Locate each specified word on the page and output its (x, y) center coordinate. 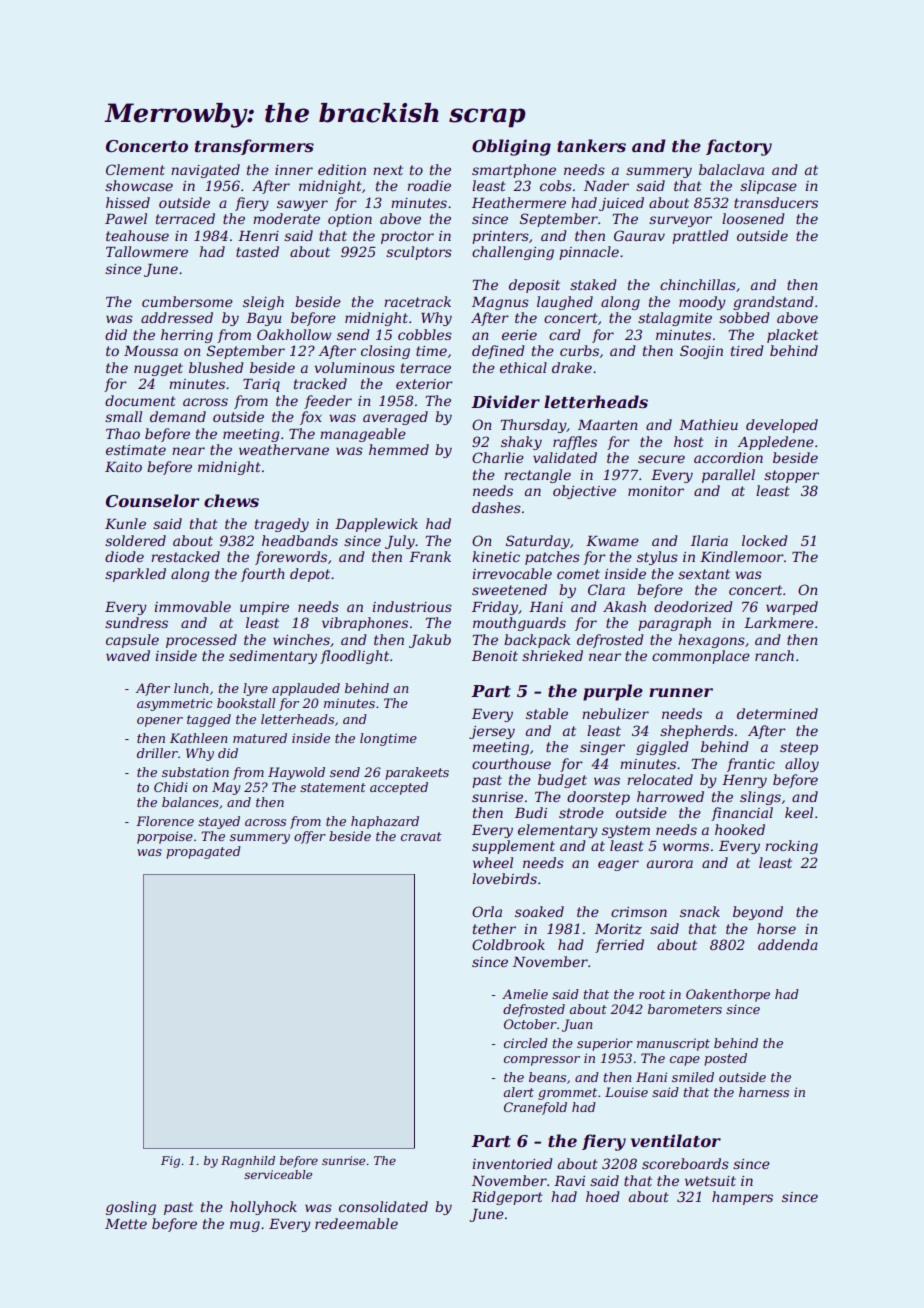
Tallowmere (147, 251)
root (652, 994)
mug (245, 1226)
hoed (602, 1196)
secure (661, 459)
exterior (424, 384)
